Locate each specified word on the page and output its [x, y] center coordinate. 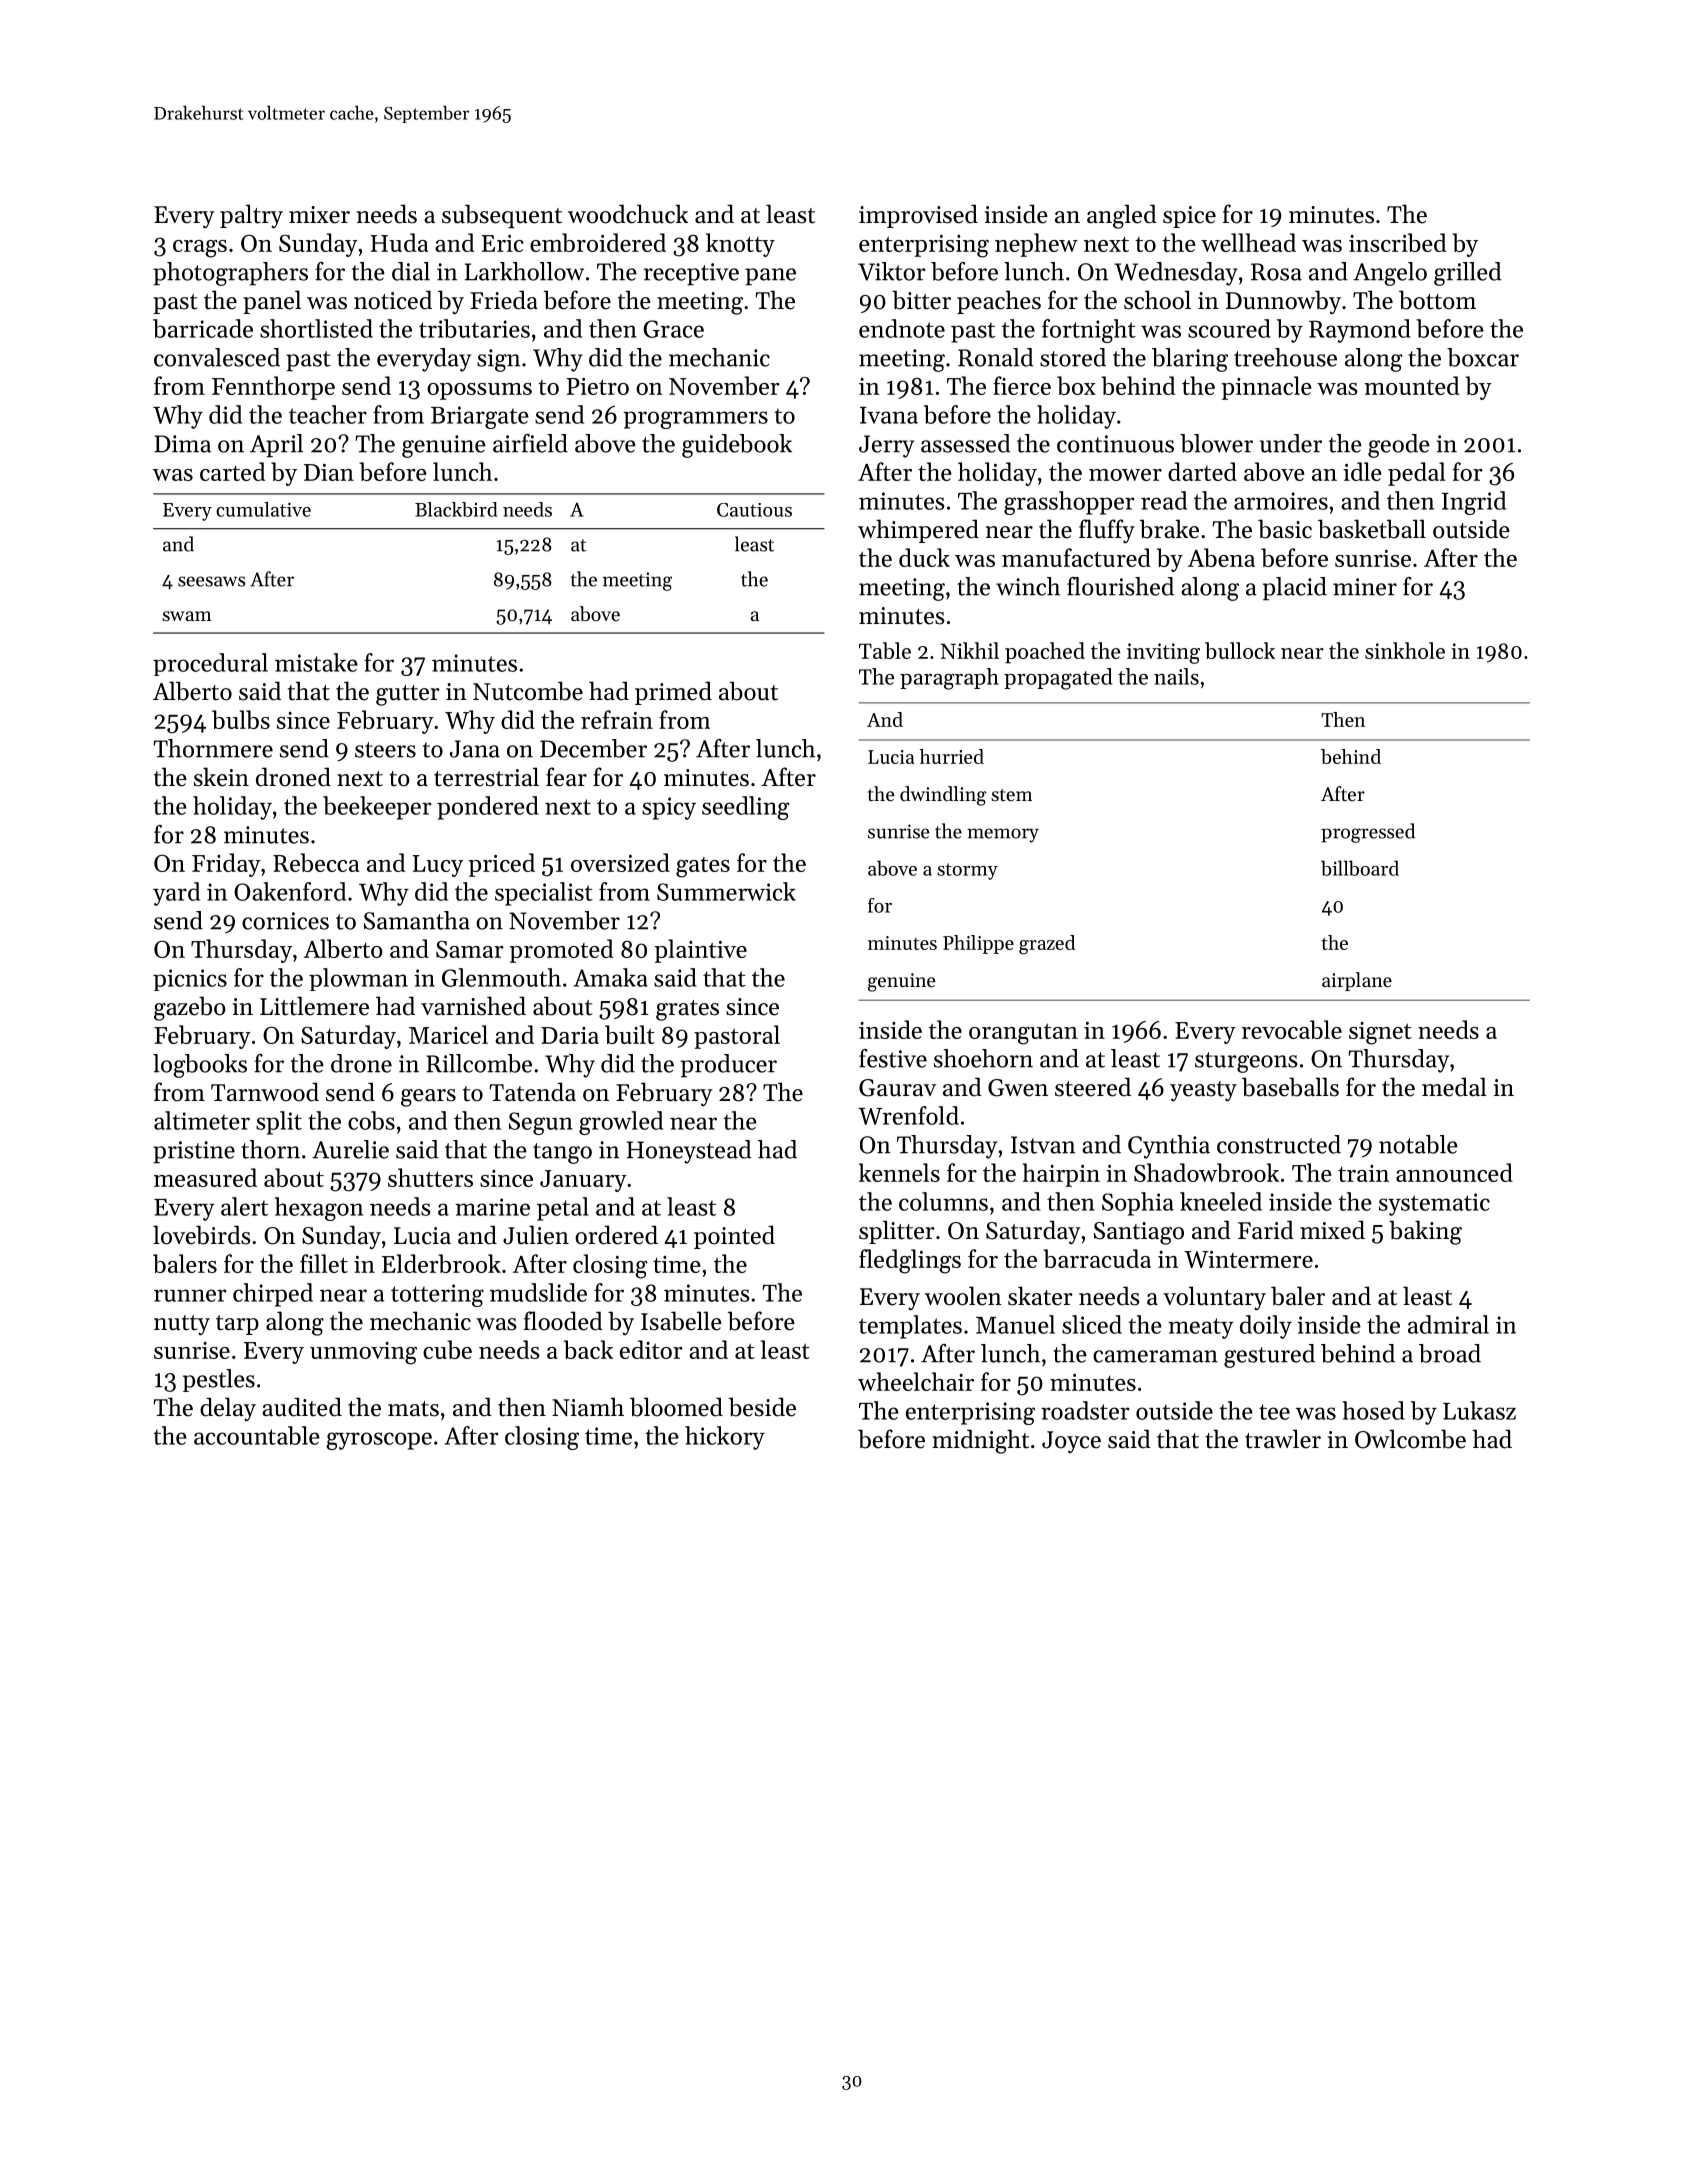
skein [221, 777]
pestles [219, 1380]
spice [1189, 217]
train [1363, 1173]
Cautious [754, 510]
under [1291, 443]
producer [729, 1066]
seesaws [211, 581]
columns [943, 1201]
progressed [1368, 833]
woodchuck [628, 214]
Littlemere [314, 1006]
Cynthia [1169, 1147]
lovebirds [202, 1235]
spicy [669, 808]
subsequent [502, 216]
